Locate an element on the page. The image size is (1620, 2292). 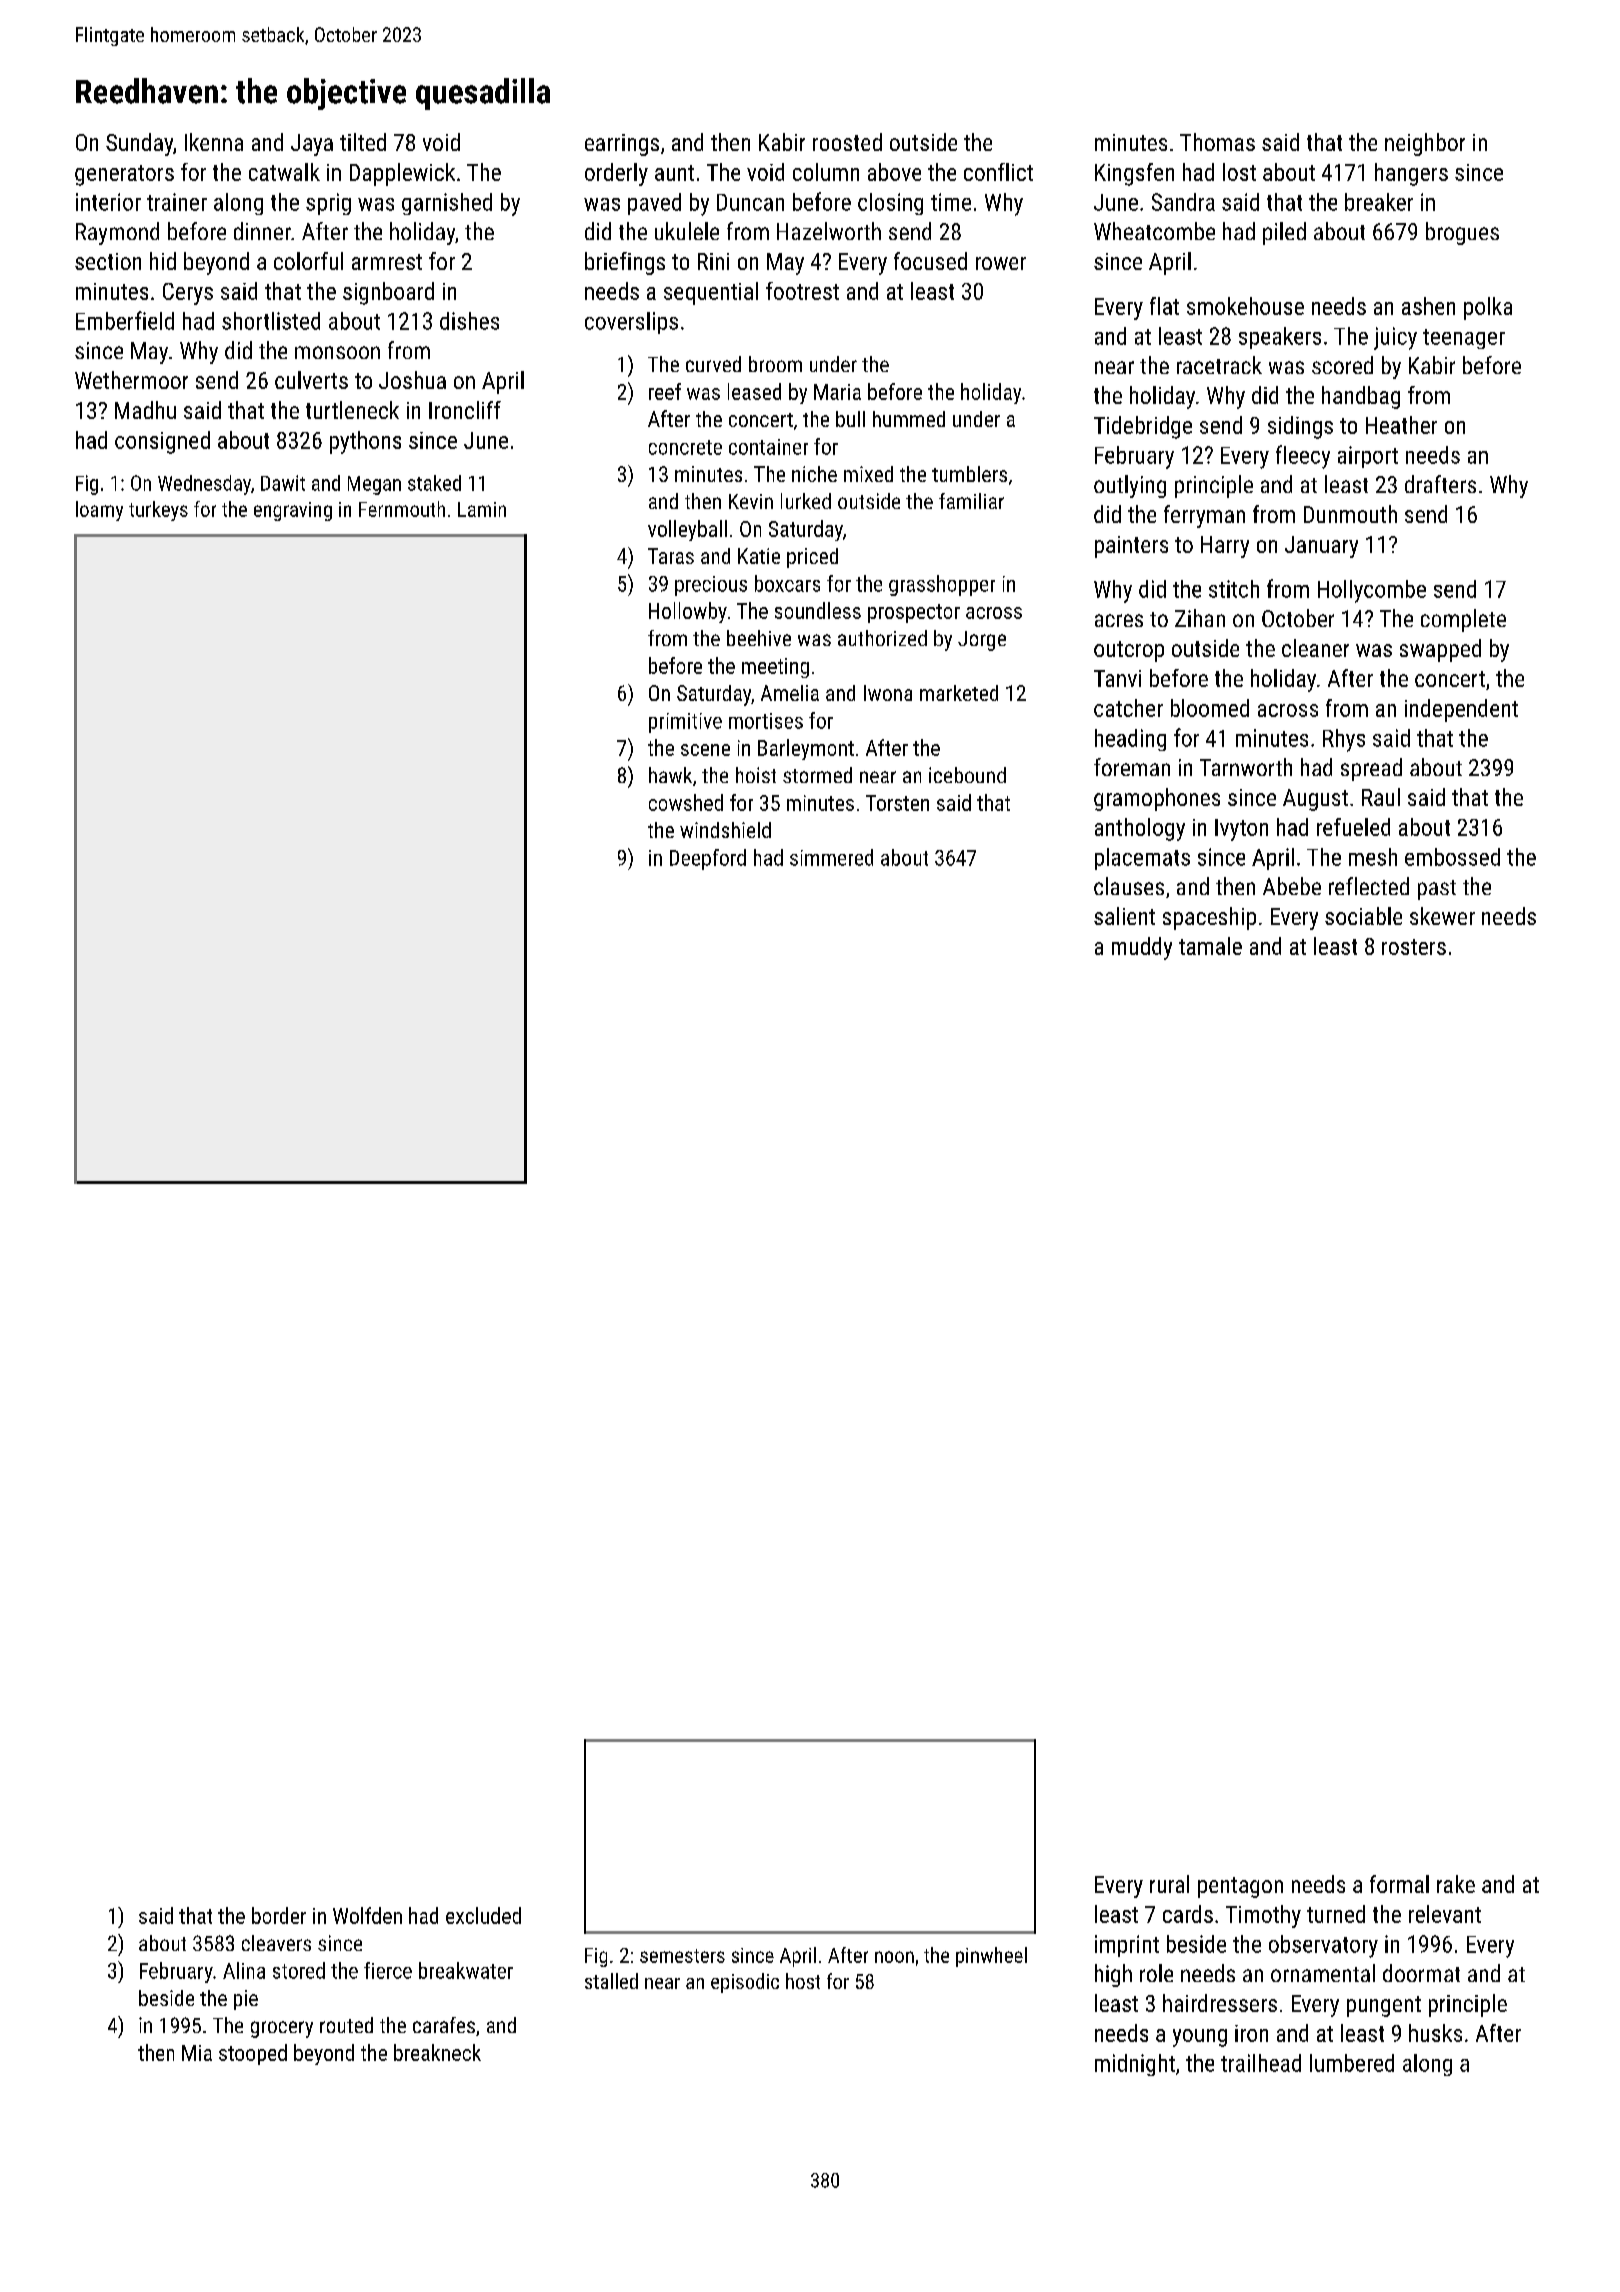
conflict is located at coordinates (998, 172).
